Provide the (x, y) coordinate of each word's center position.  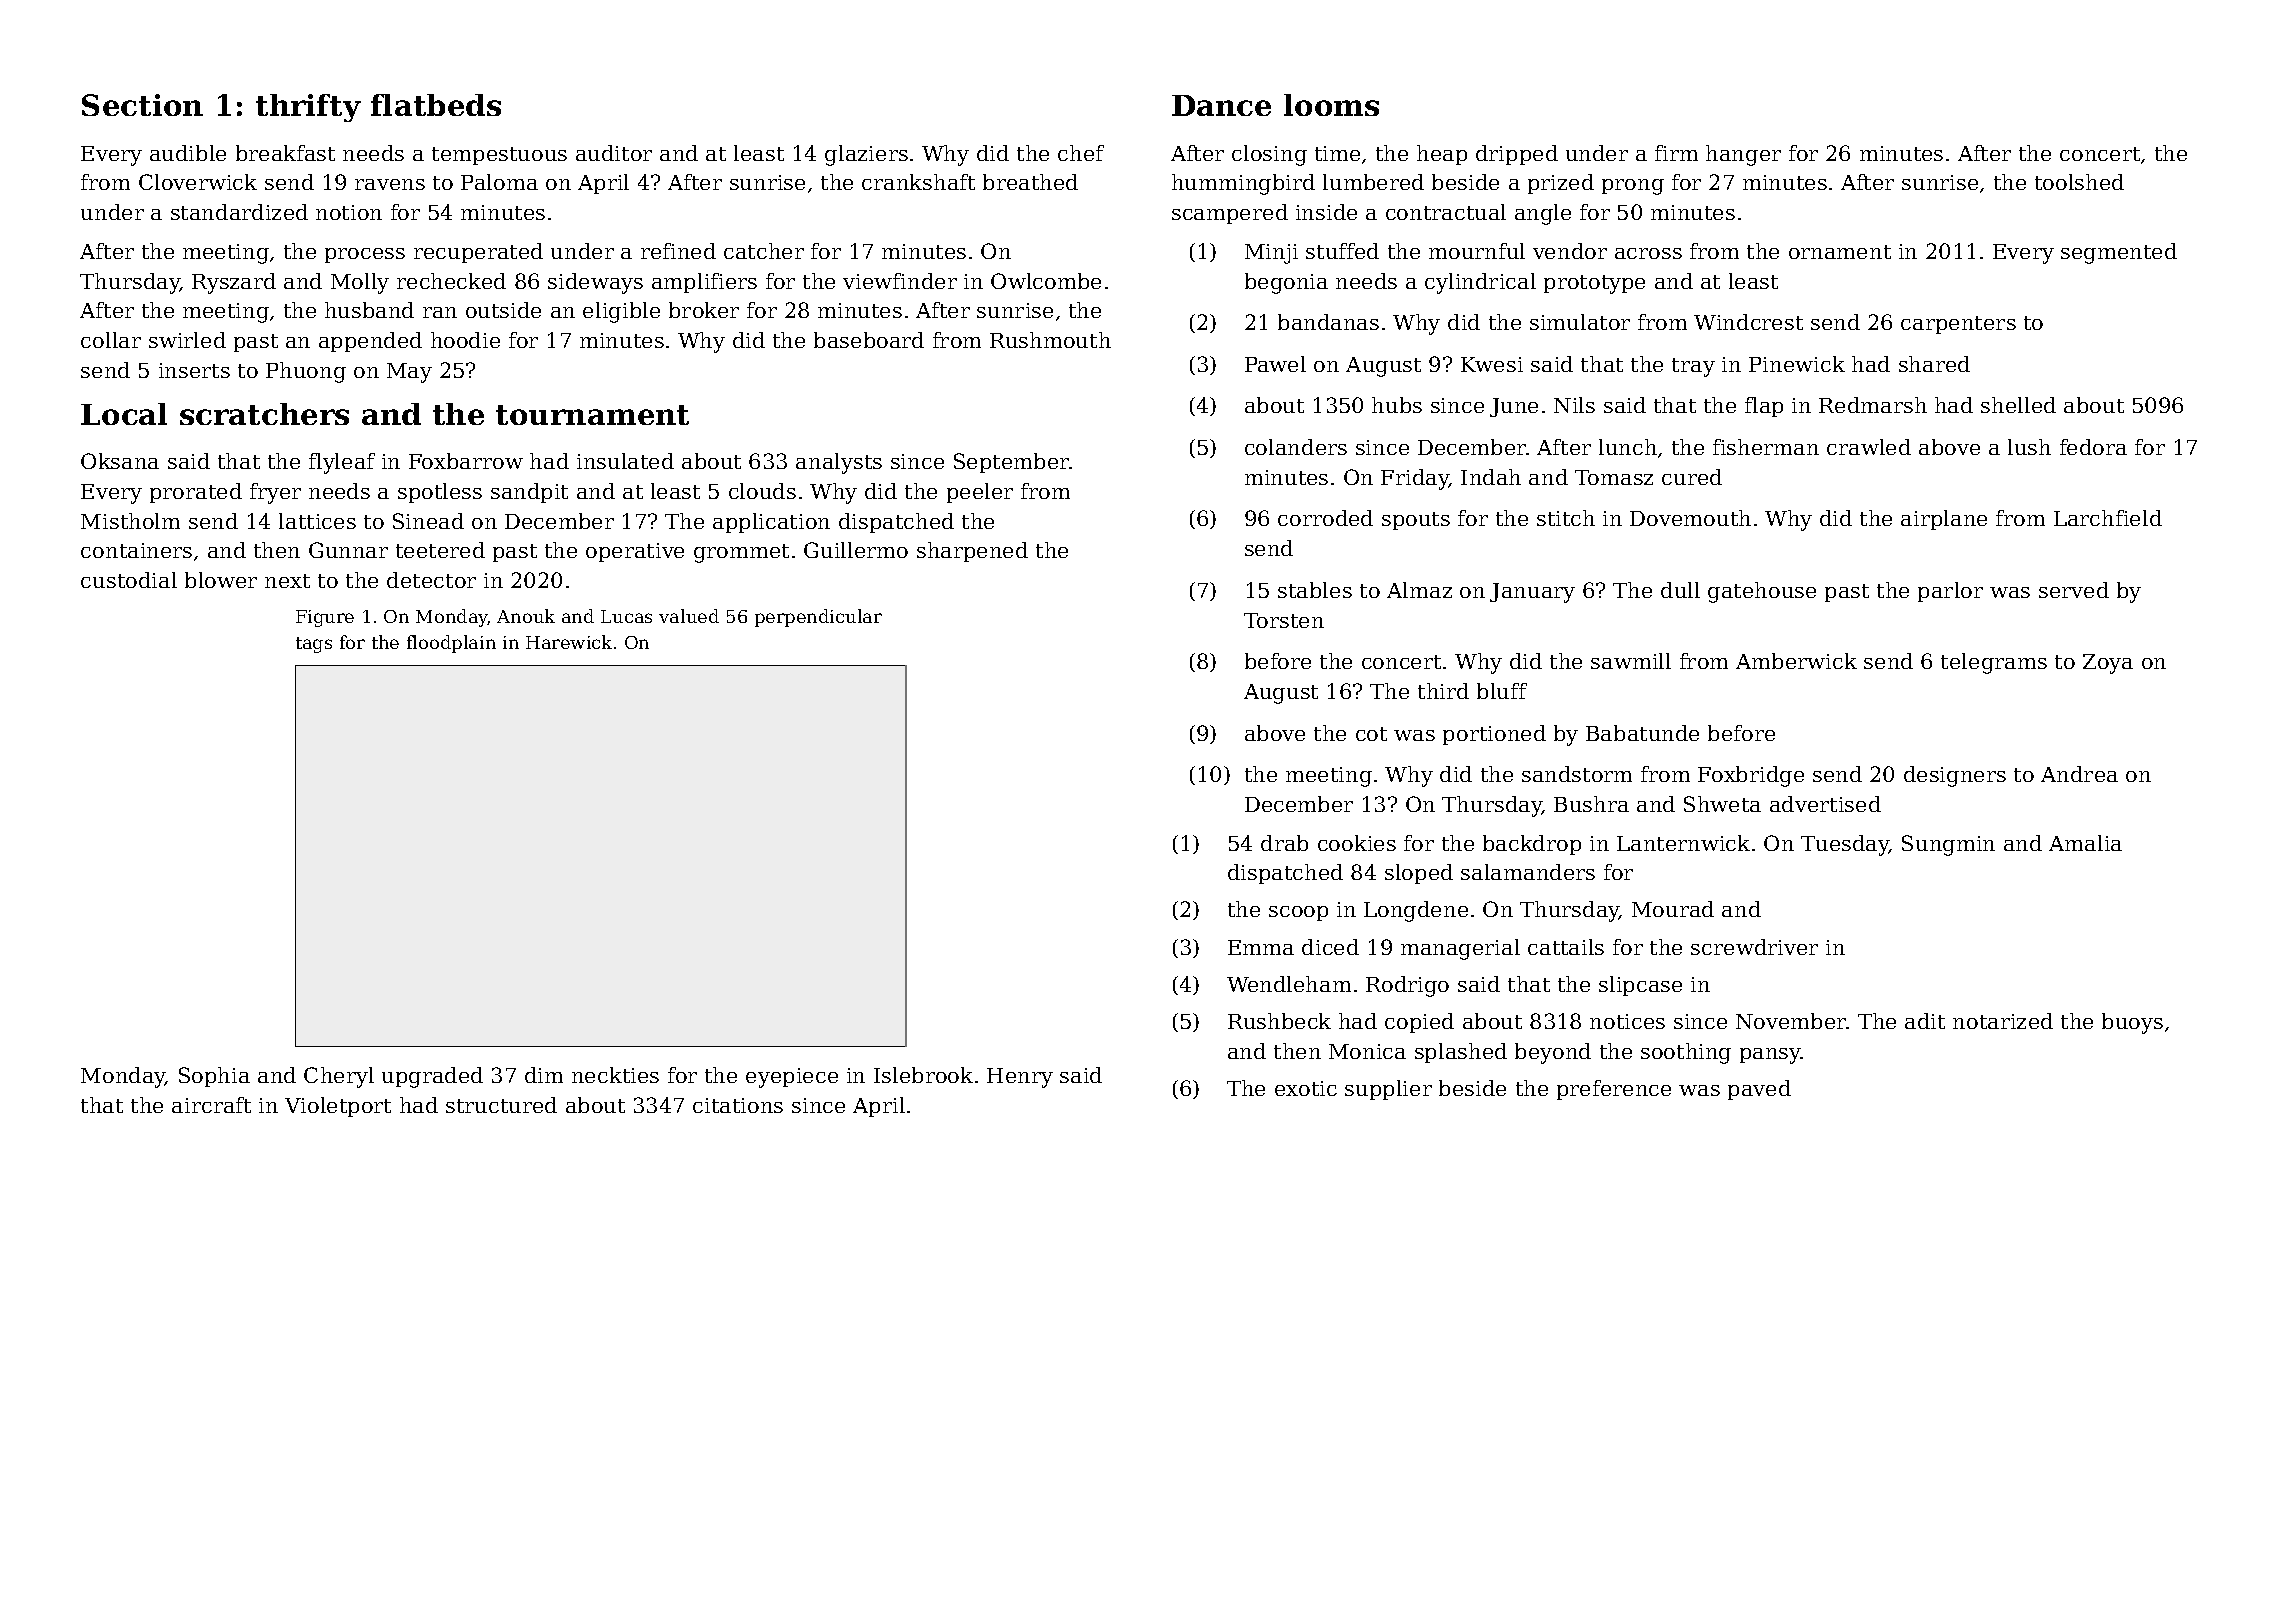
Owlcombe (1046, 281)
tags (314, 645)
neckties (615, 1075)
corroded (1325, 518)
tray (1693, 367)
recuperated (478, 253)
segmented (2119, 253)
